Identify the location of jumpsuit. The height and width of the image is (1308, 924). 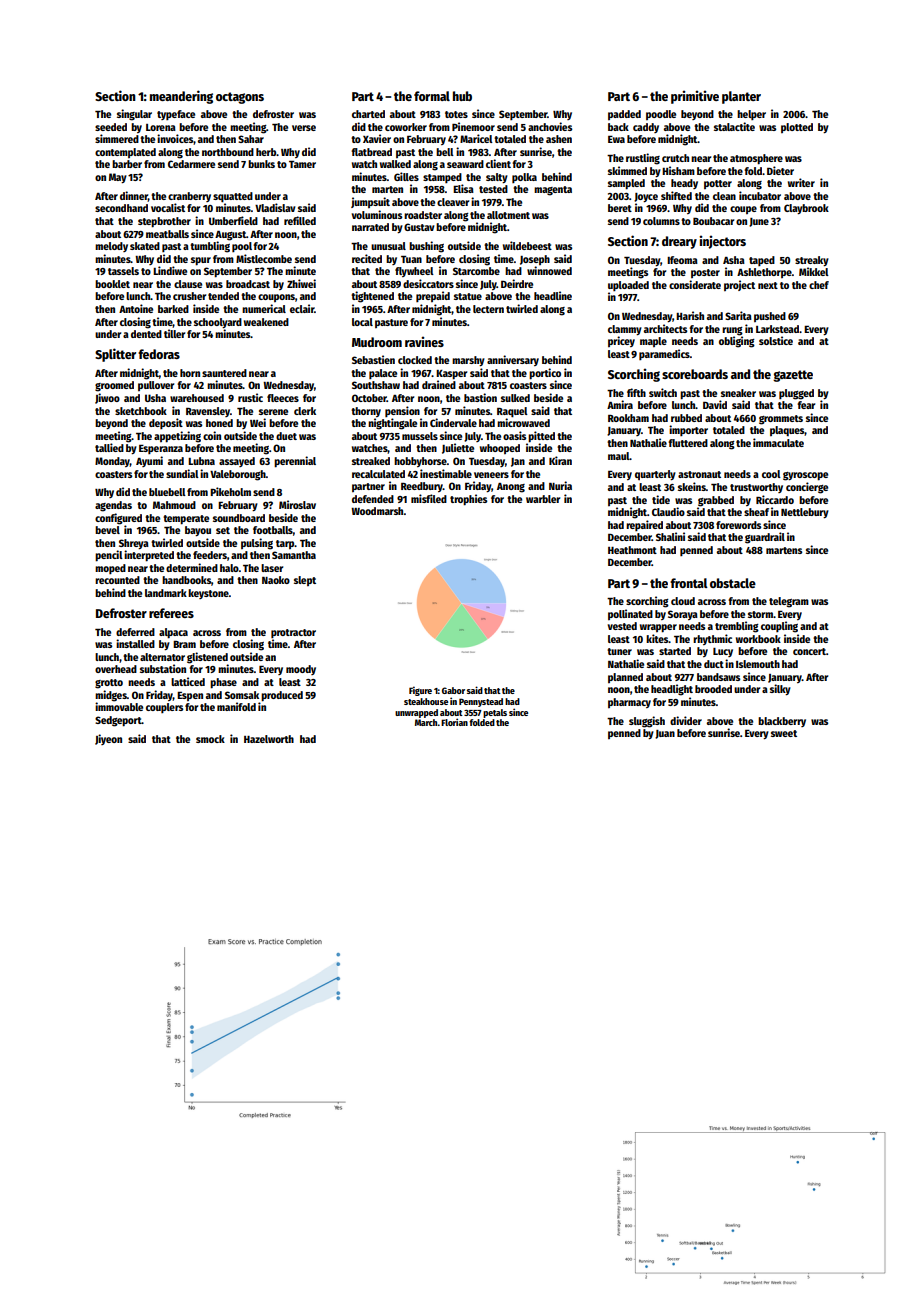
(370, 202).
